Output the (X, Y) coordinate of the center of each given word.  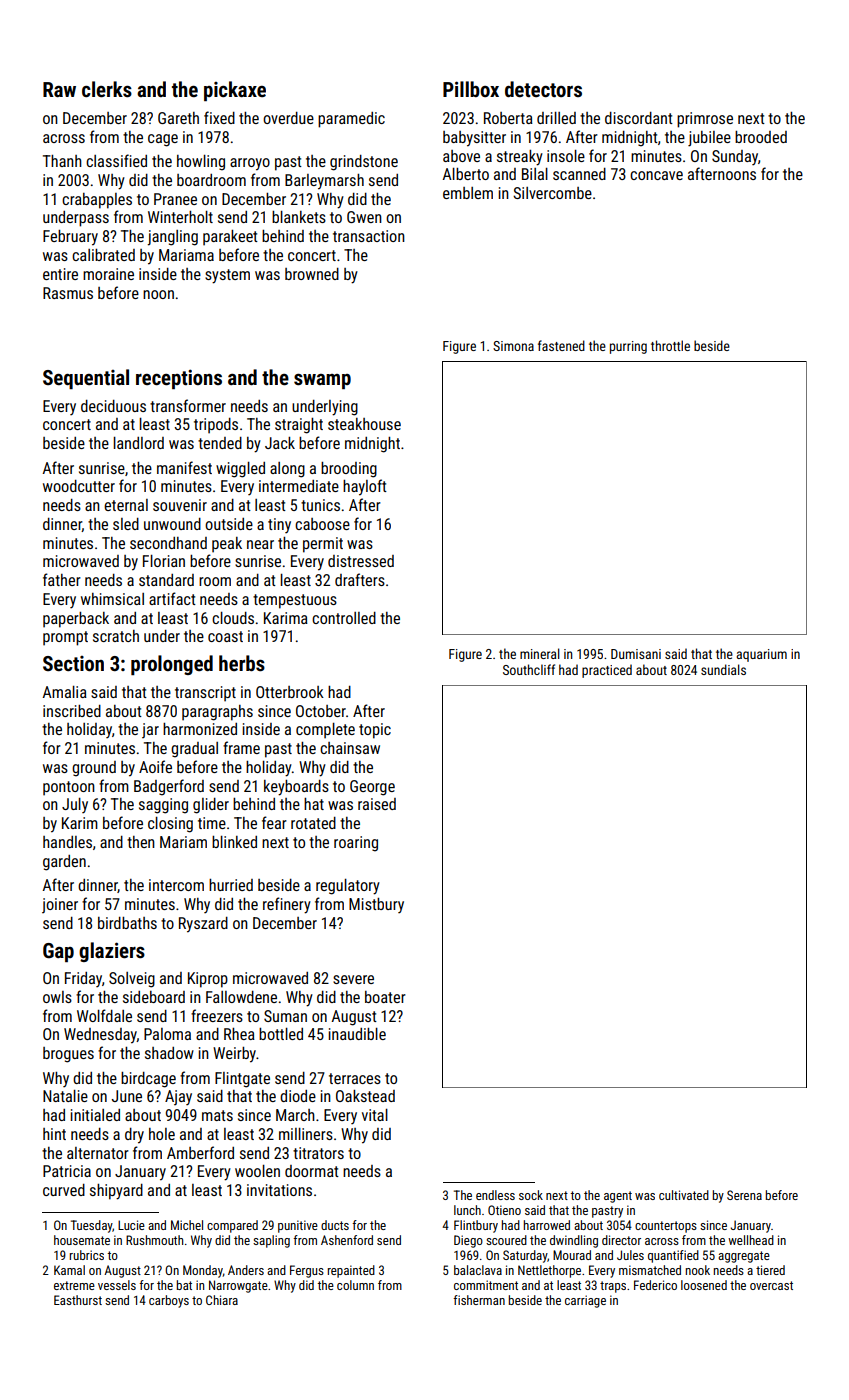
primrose (705, 120)
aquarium (761, 655)
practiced (607, 671)
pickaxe (235, 91)
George (372, 788)
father (62, 579)
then (141, 842)
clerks (107, 89)
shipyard (116, 1192)
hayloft (365, 487)
